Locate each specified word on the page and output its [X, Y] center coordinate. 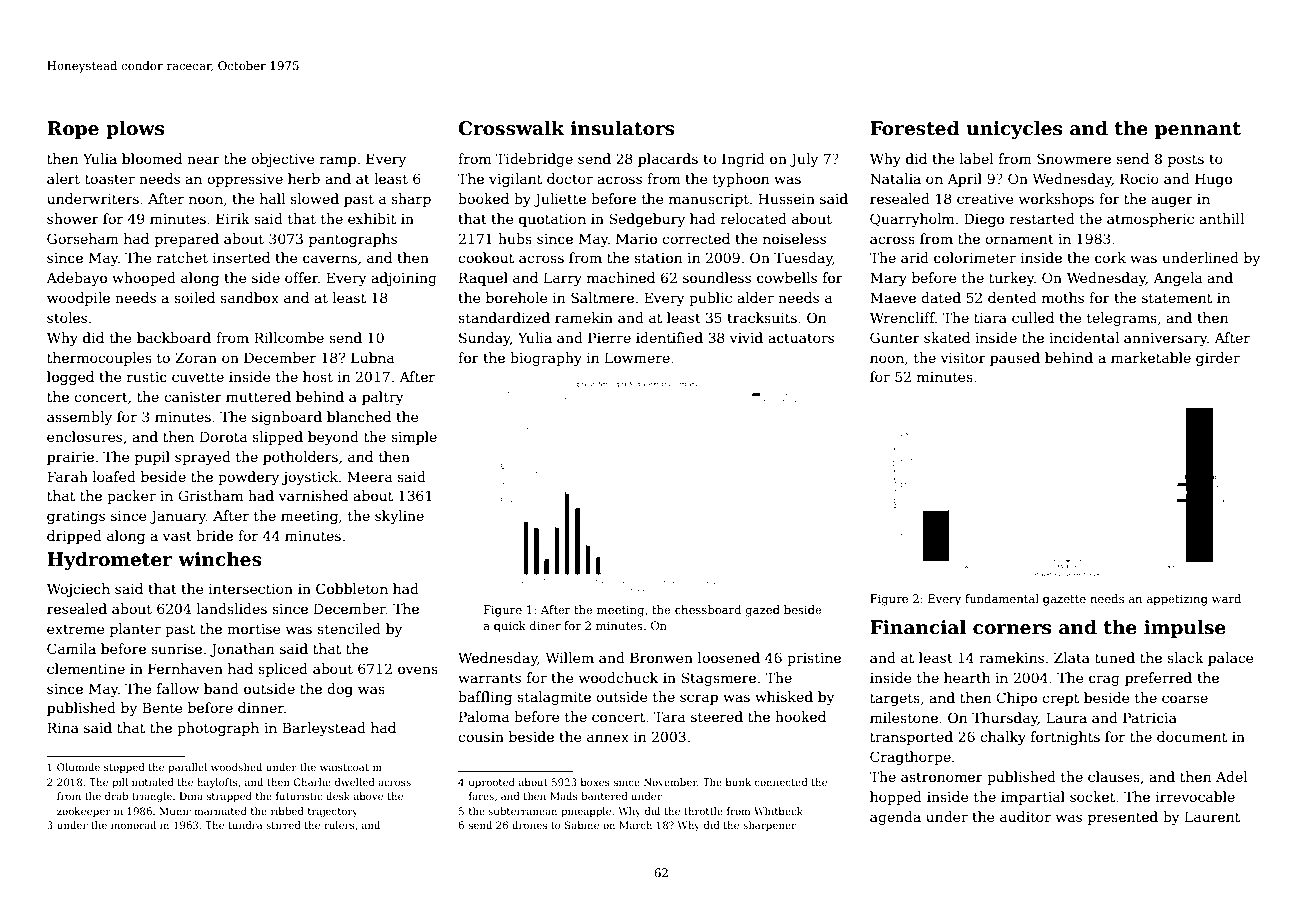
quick [510, 627]
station [658, 258]
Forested [915, 128]
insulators [623, 128]
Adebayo [76, 279]
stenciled [349, 628]
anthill [1221, 218]
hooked [800, 716]
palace [1230, 659]
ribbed [287, 811]
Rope [73, 130]
